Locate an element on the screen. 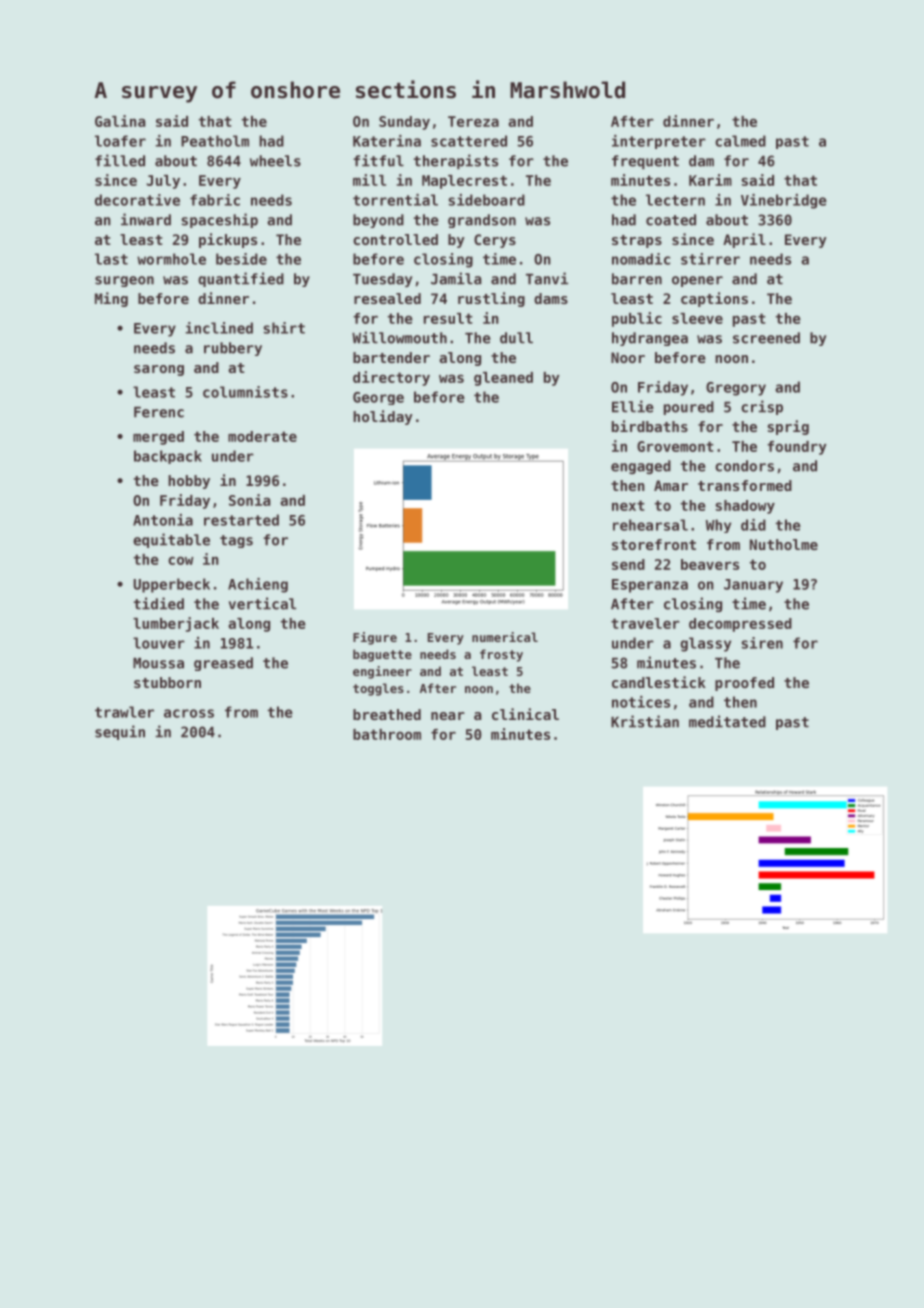 Image resolution: width=924 pixels, height=1308 pixels. Amar is located at coordinates (671, 485).
